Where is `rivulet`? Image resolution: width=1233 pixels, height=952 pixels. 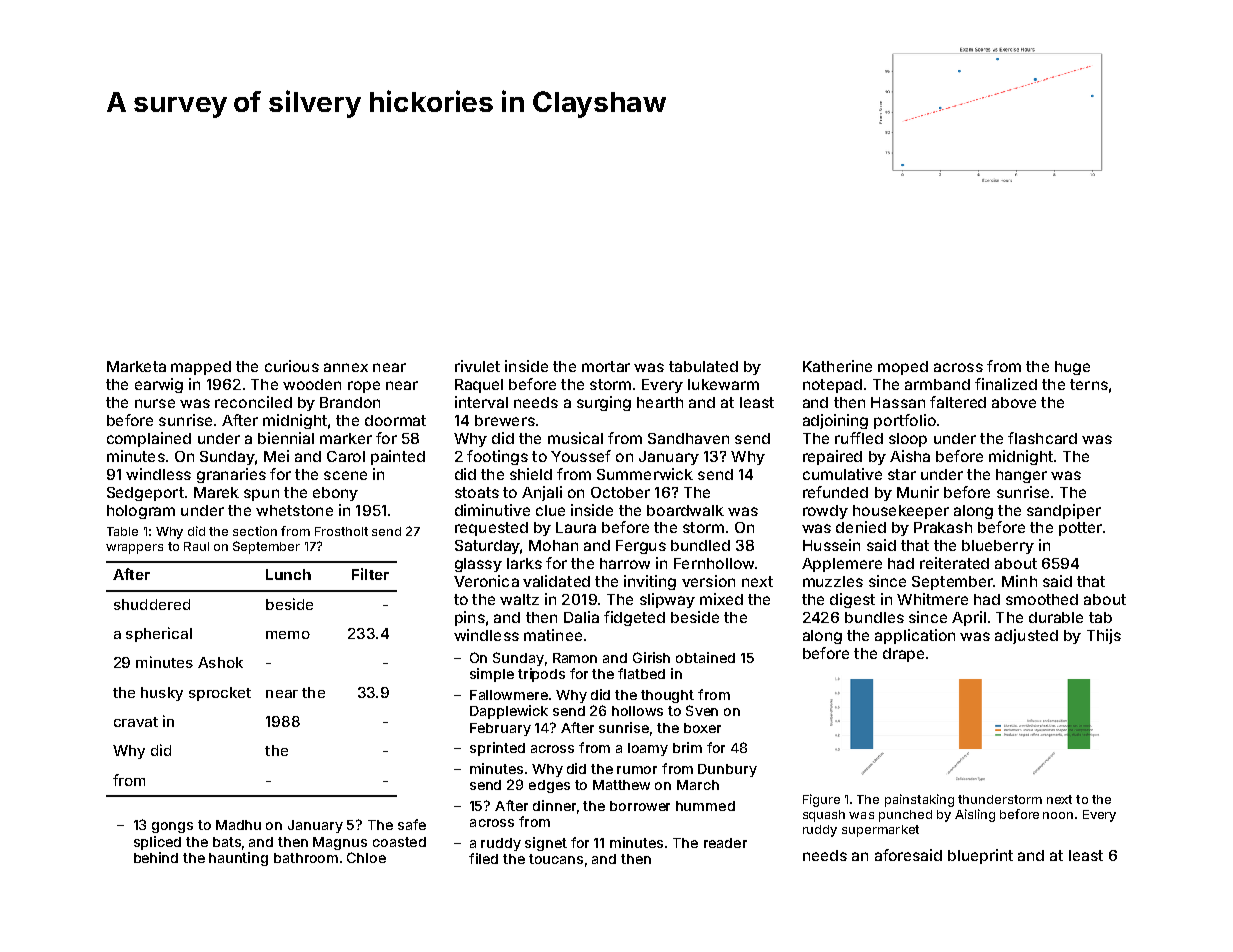
rivulet is located at coordinates (477, 366).
